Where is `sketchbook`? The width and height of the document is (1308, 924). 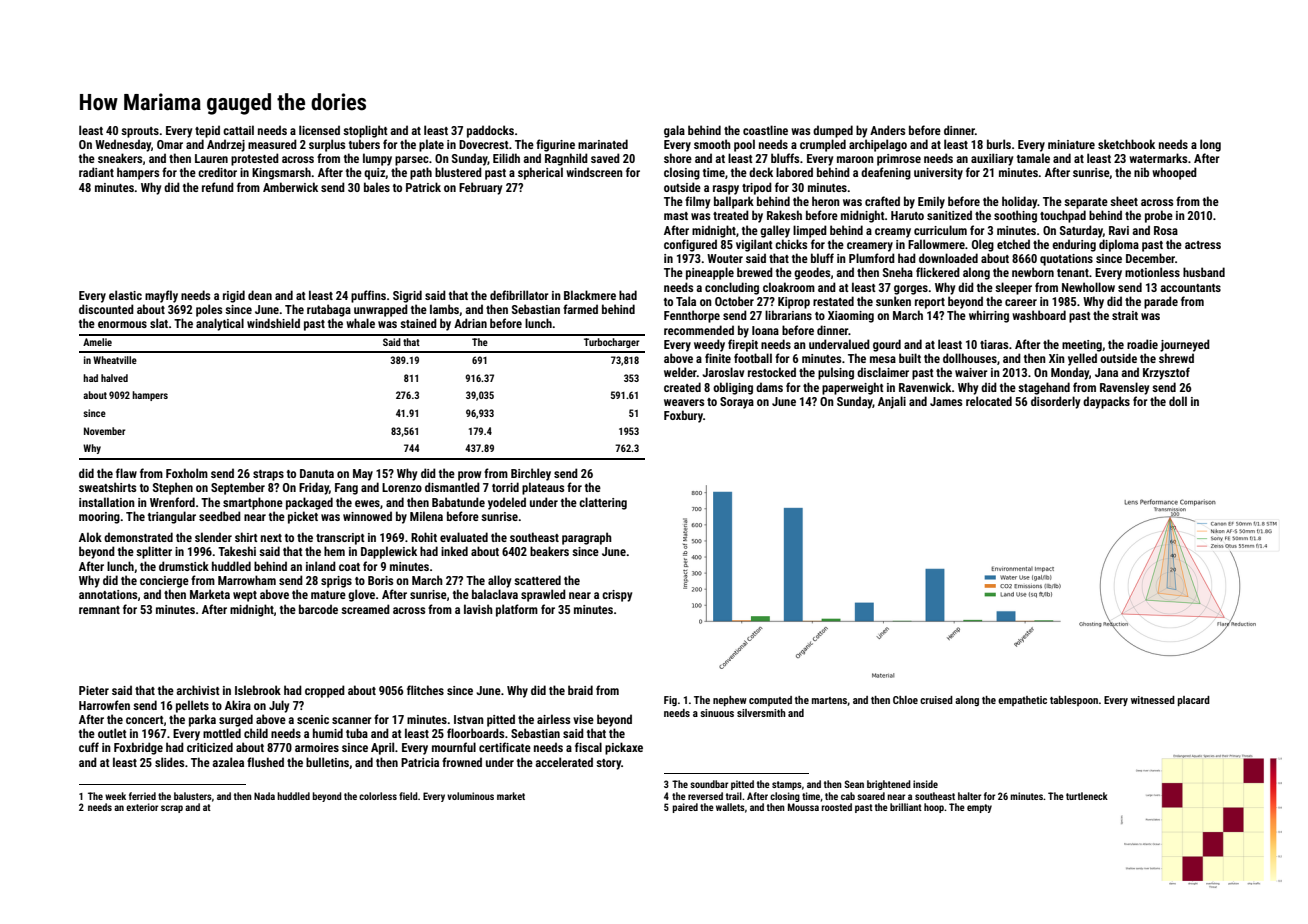 sketchbook is located at coordinates (1126, 144).
